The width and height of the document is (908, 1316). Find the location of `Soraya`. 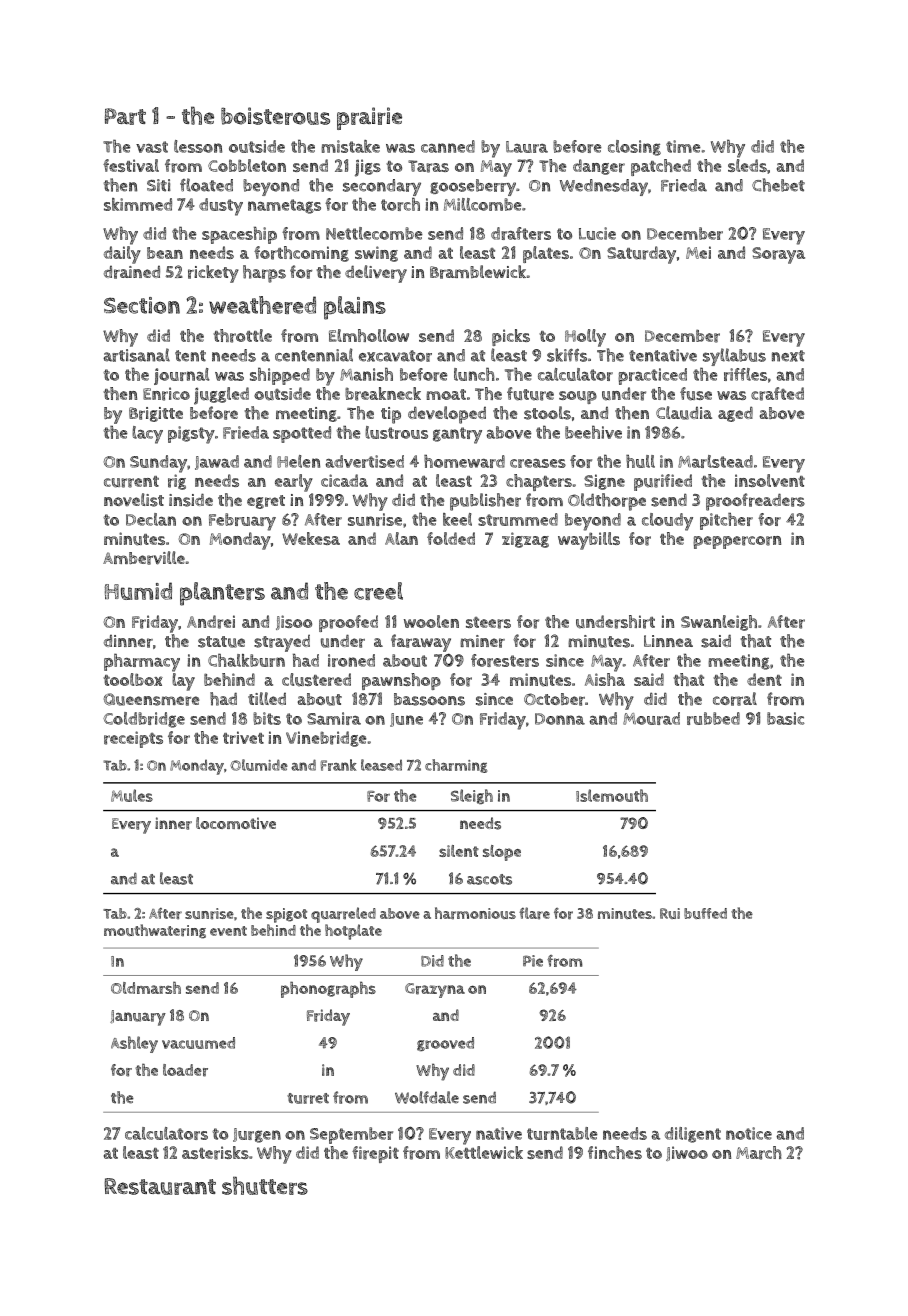

Soraya is located at coordinates (778, 255).
